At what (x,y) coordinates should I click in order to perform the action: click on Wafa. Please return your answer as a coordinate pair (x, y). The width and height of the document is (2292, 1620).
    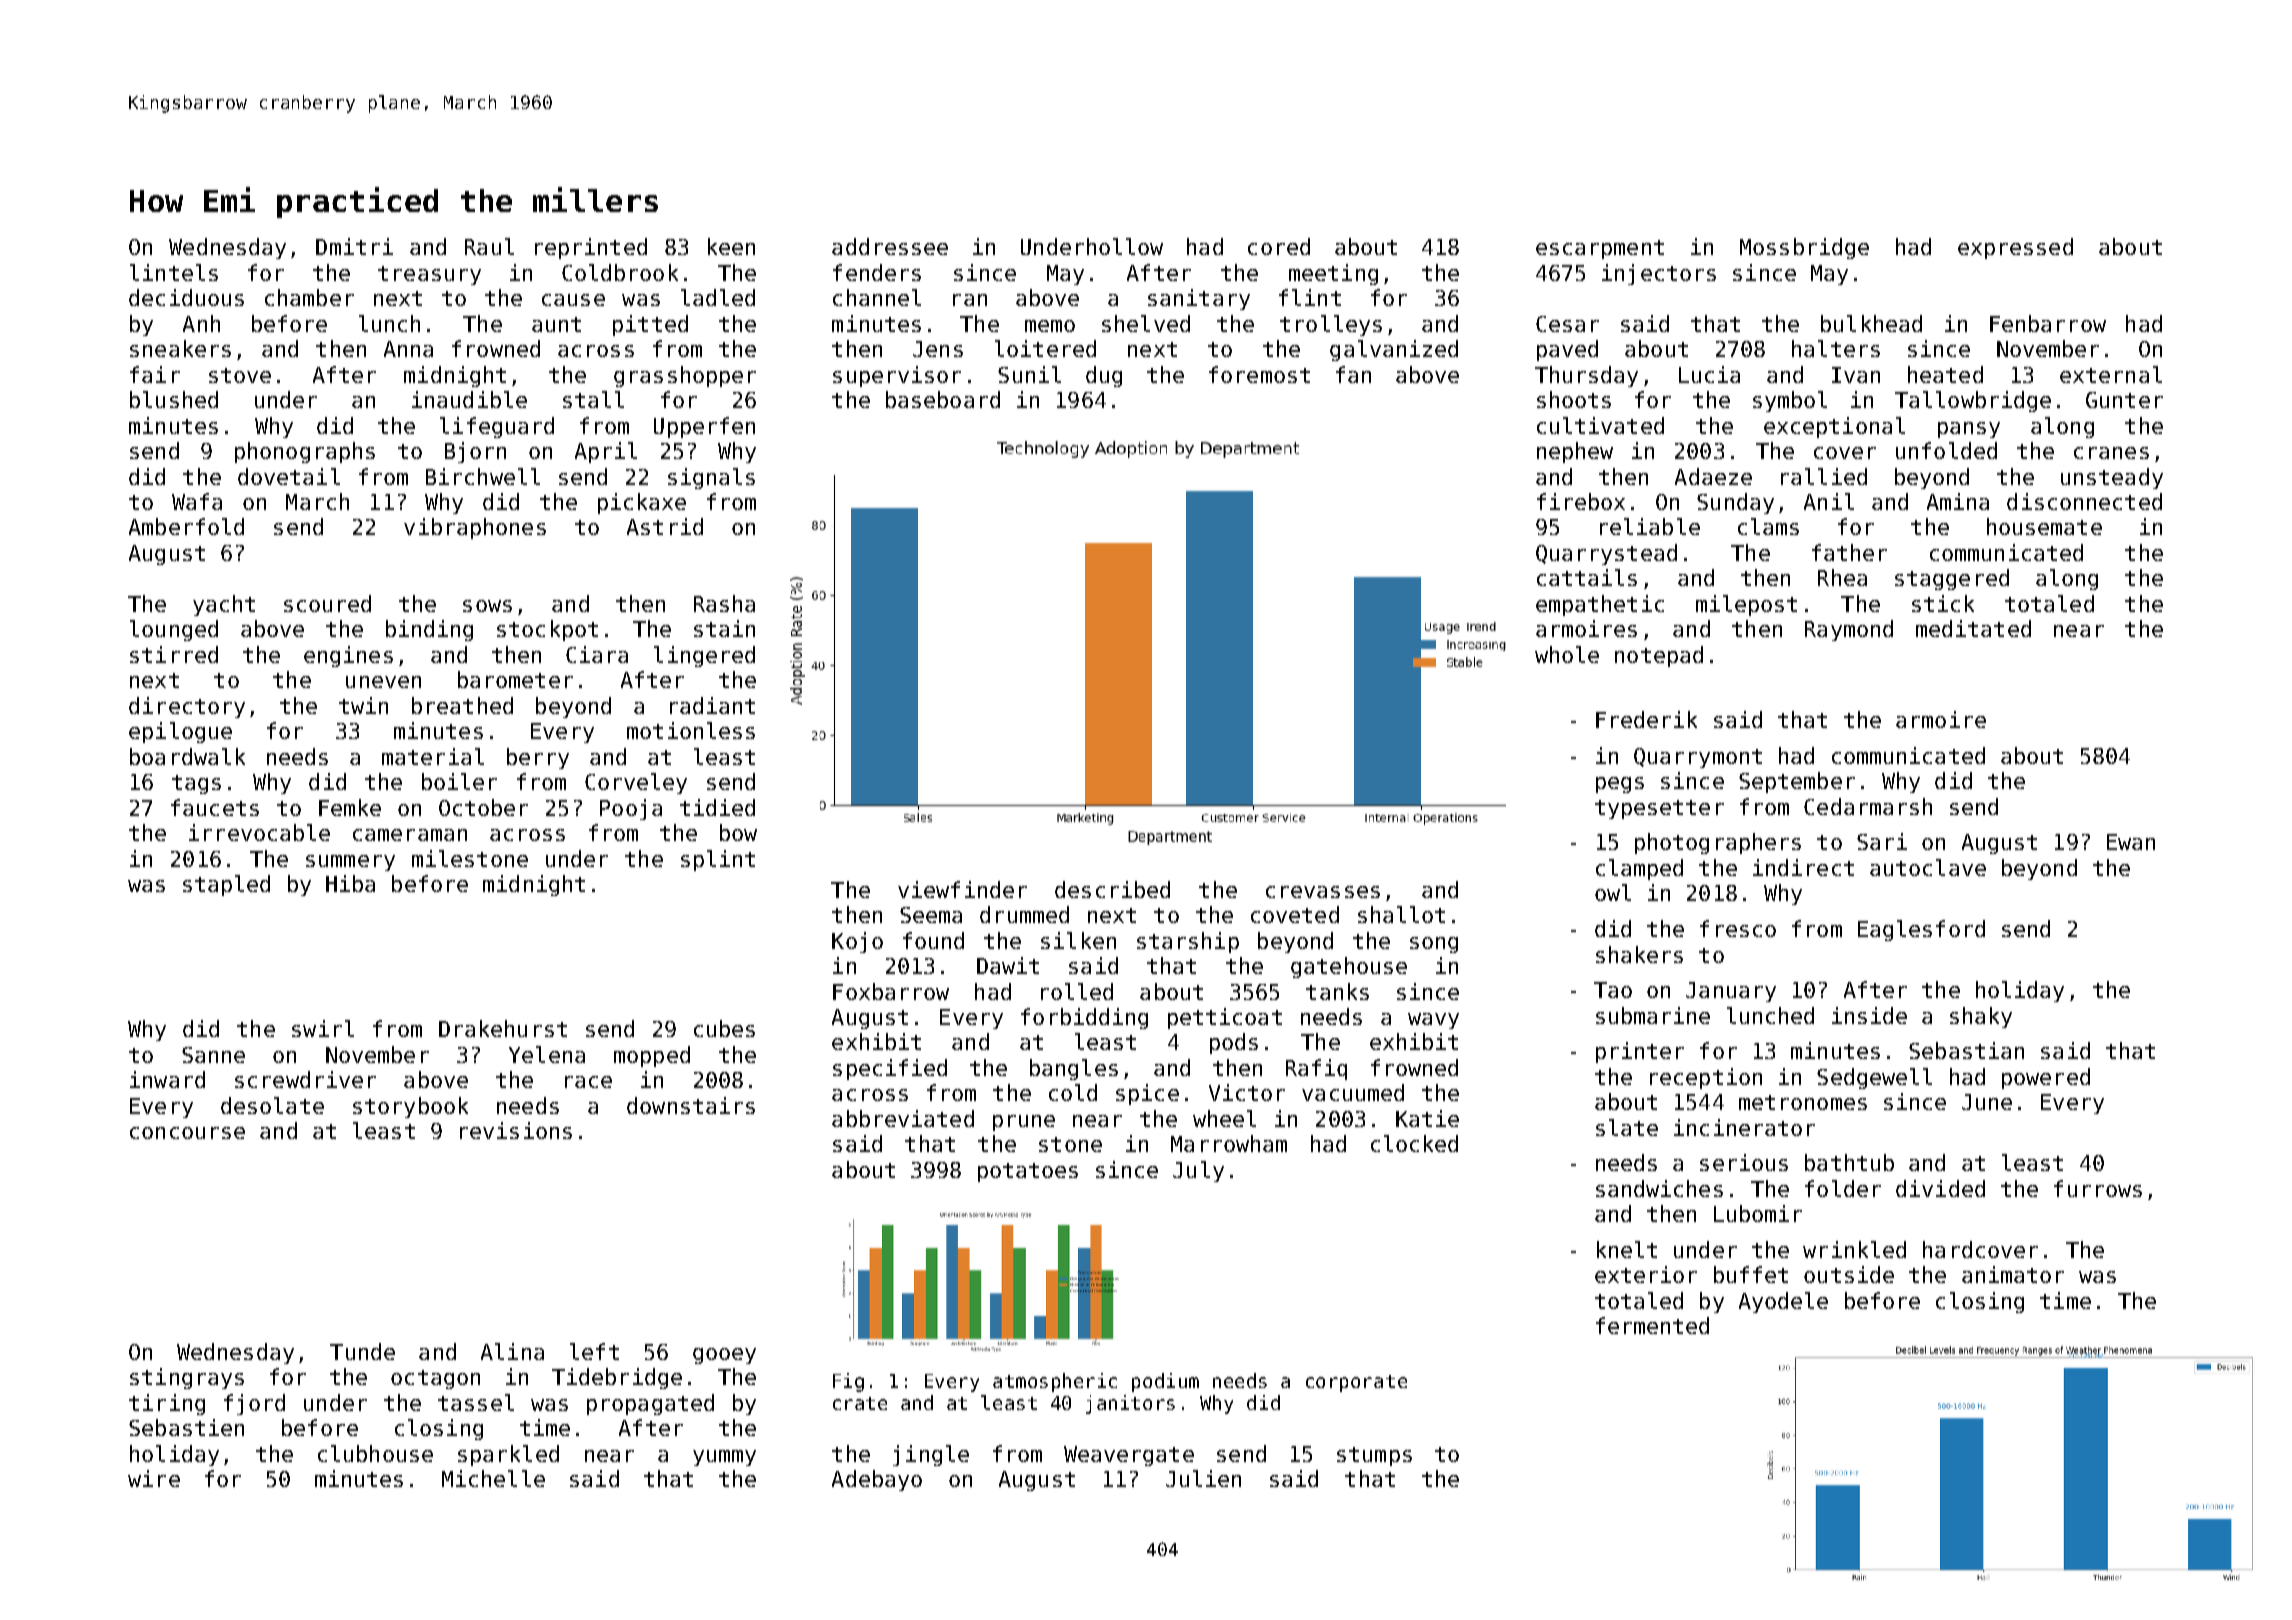
    Looking at the image, I should click on (197, 501).
